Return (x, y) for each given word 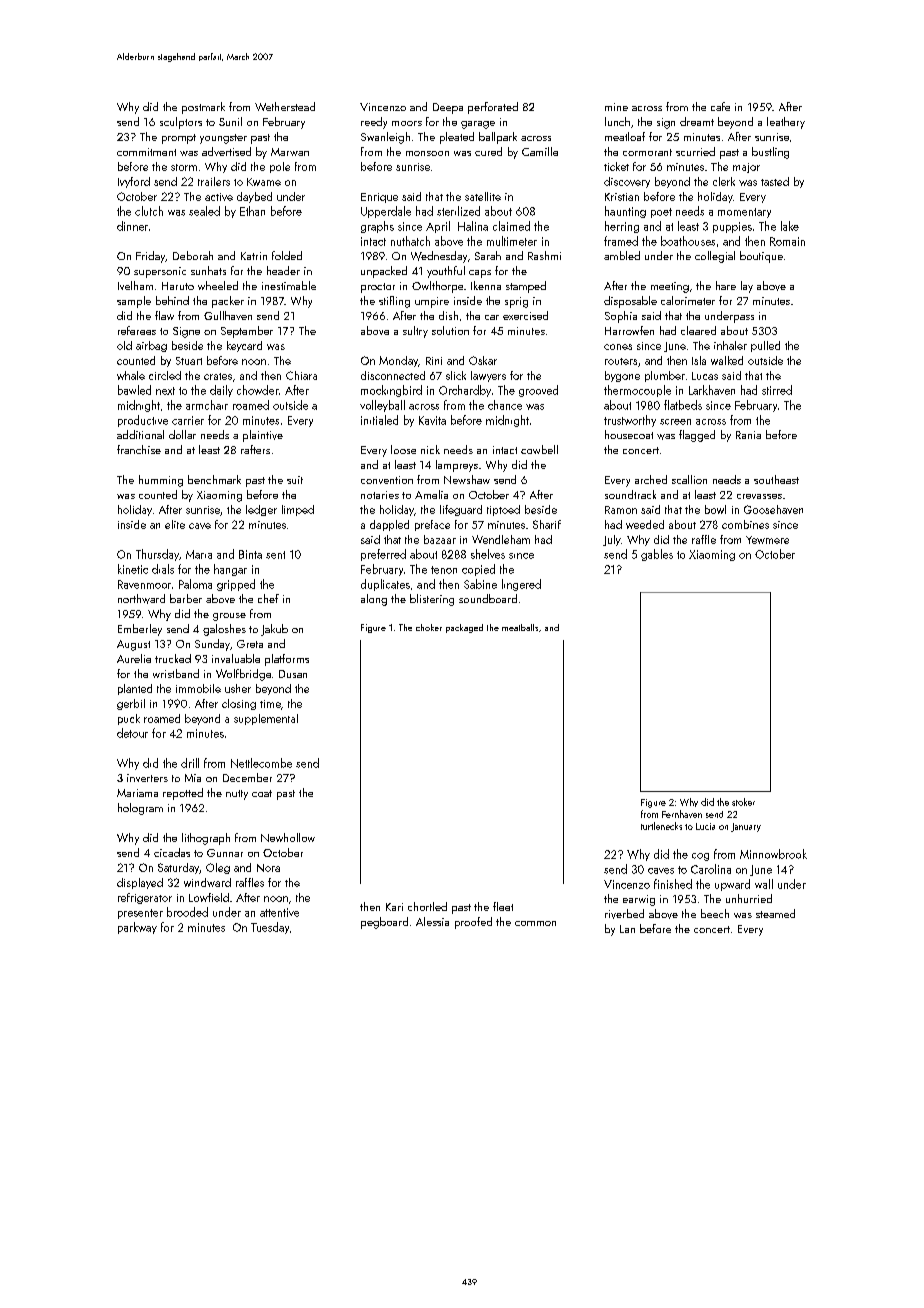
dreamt (697, 121)
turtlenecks (661, 826)
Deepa (448, 108)
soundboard (488, 598)
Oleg (218, 868)
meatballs (520, 627)
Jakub (274, 630)
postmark (203, 108)
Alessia (432, 921)
